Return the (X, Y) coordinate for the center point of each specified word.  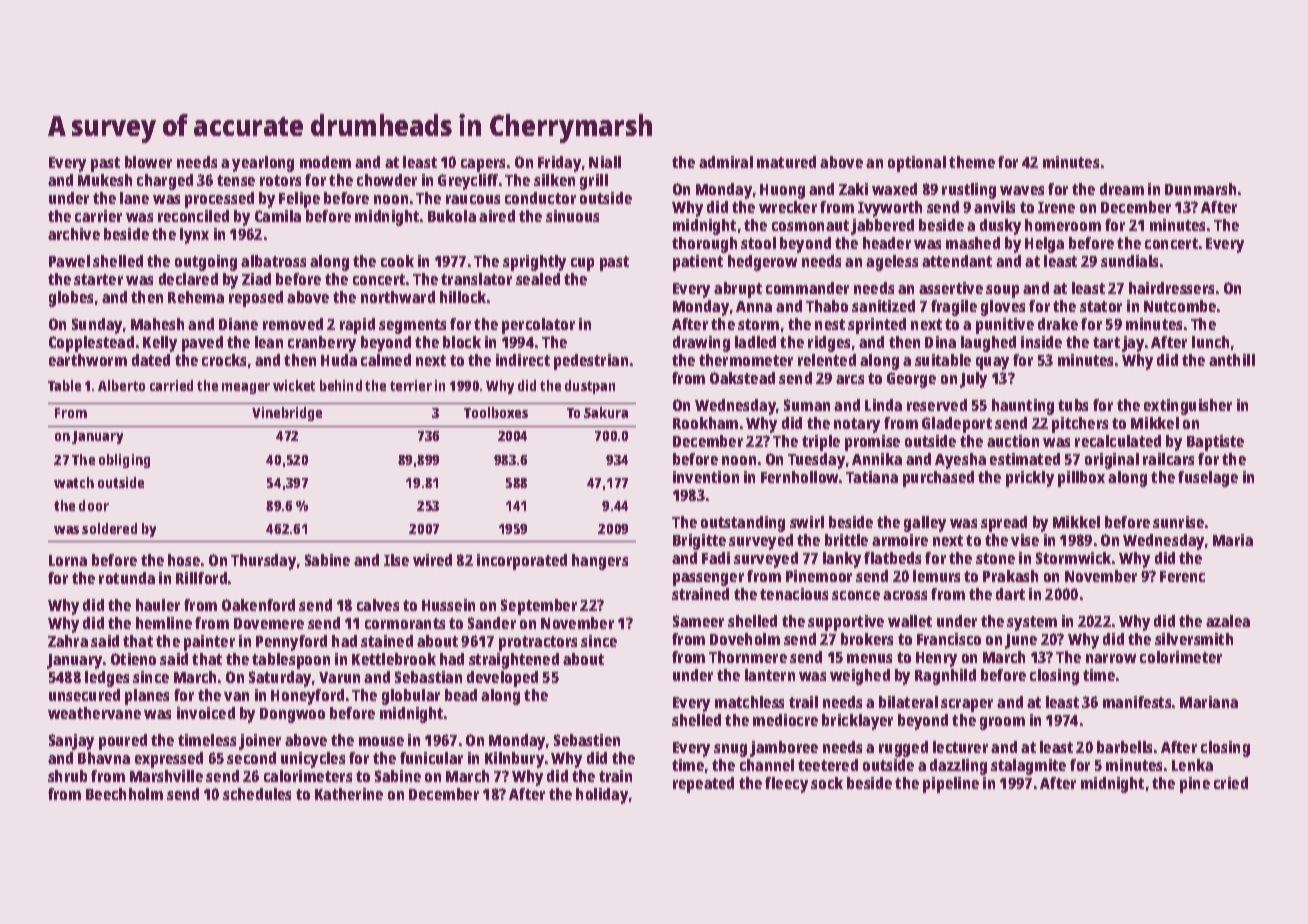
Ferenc (1182, 576)
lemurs (936, 576)
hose (184, 560)
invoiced (206, 713)
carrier (98, 216)
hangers (600, 562)
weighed (860, 677)
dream (1122, 189)
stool (758, 243)
